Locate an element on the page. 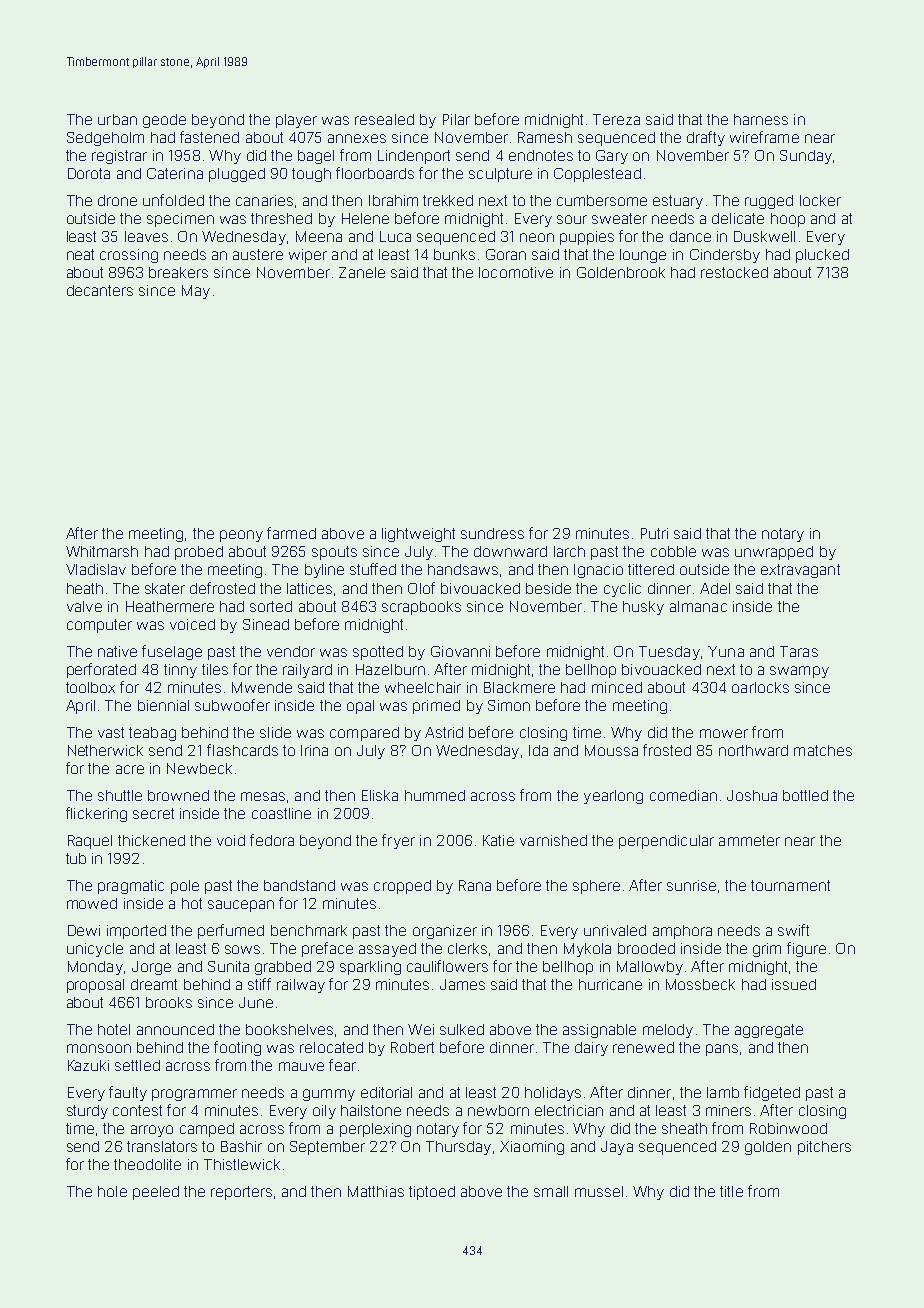  harness is located at coordinates (761, 119).
